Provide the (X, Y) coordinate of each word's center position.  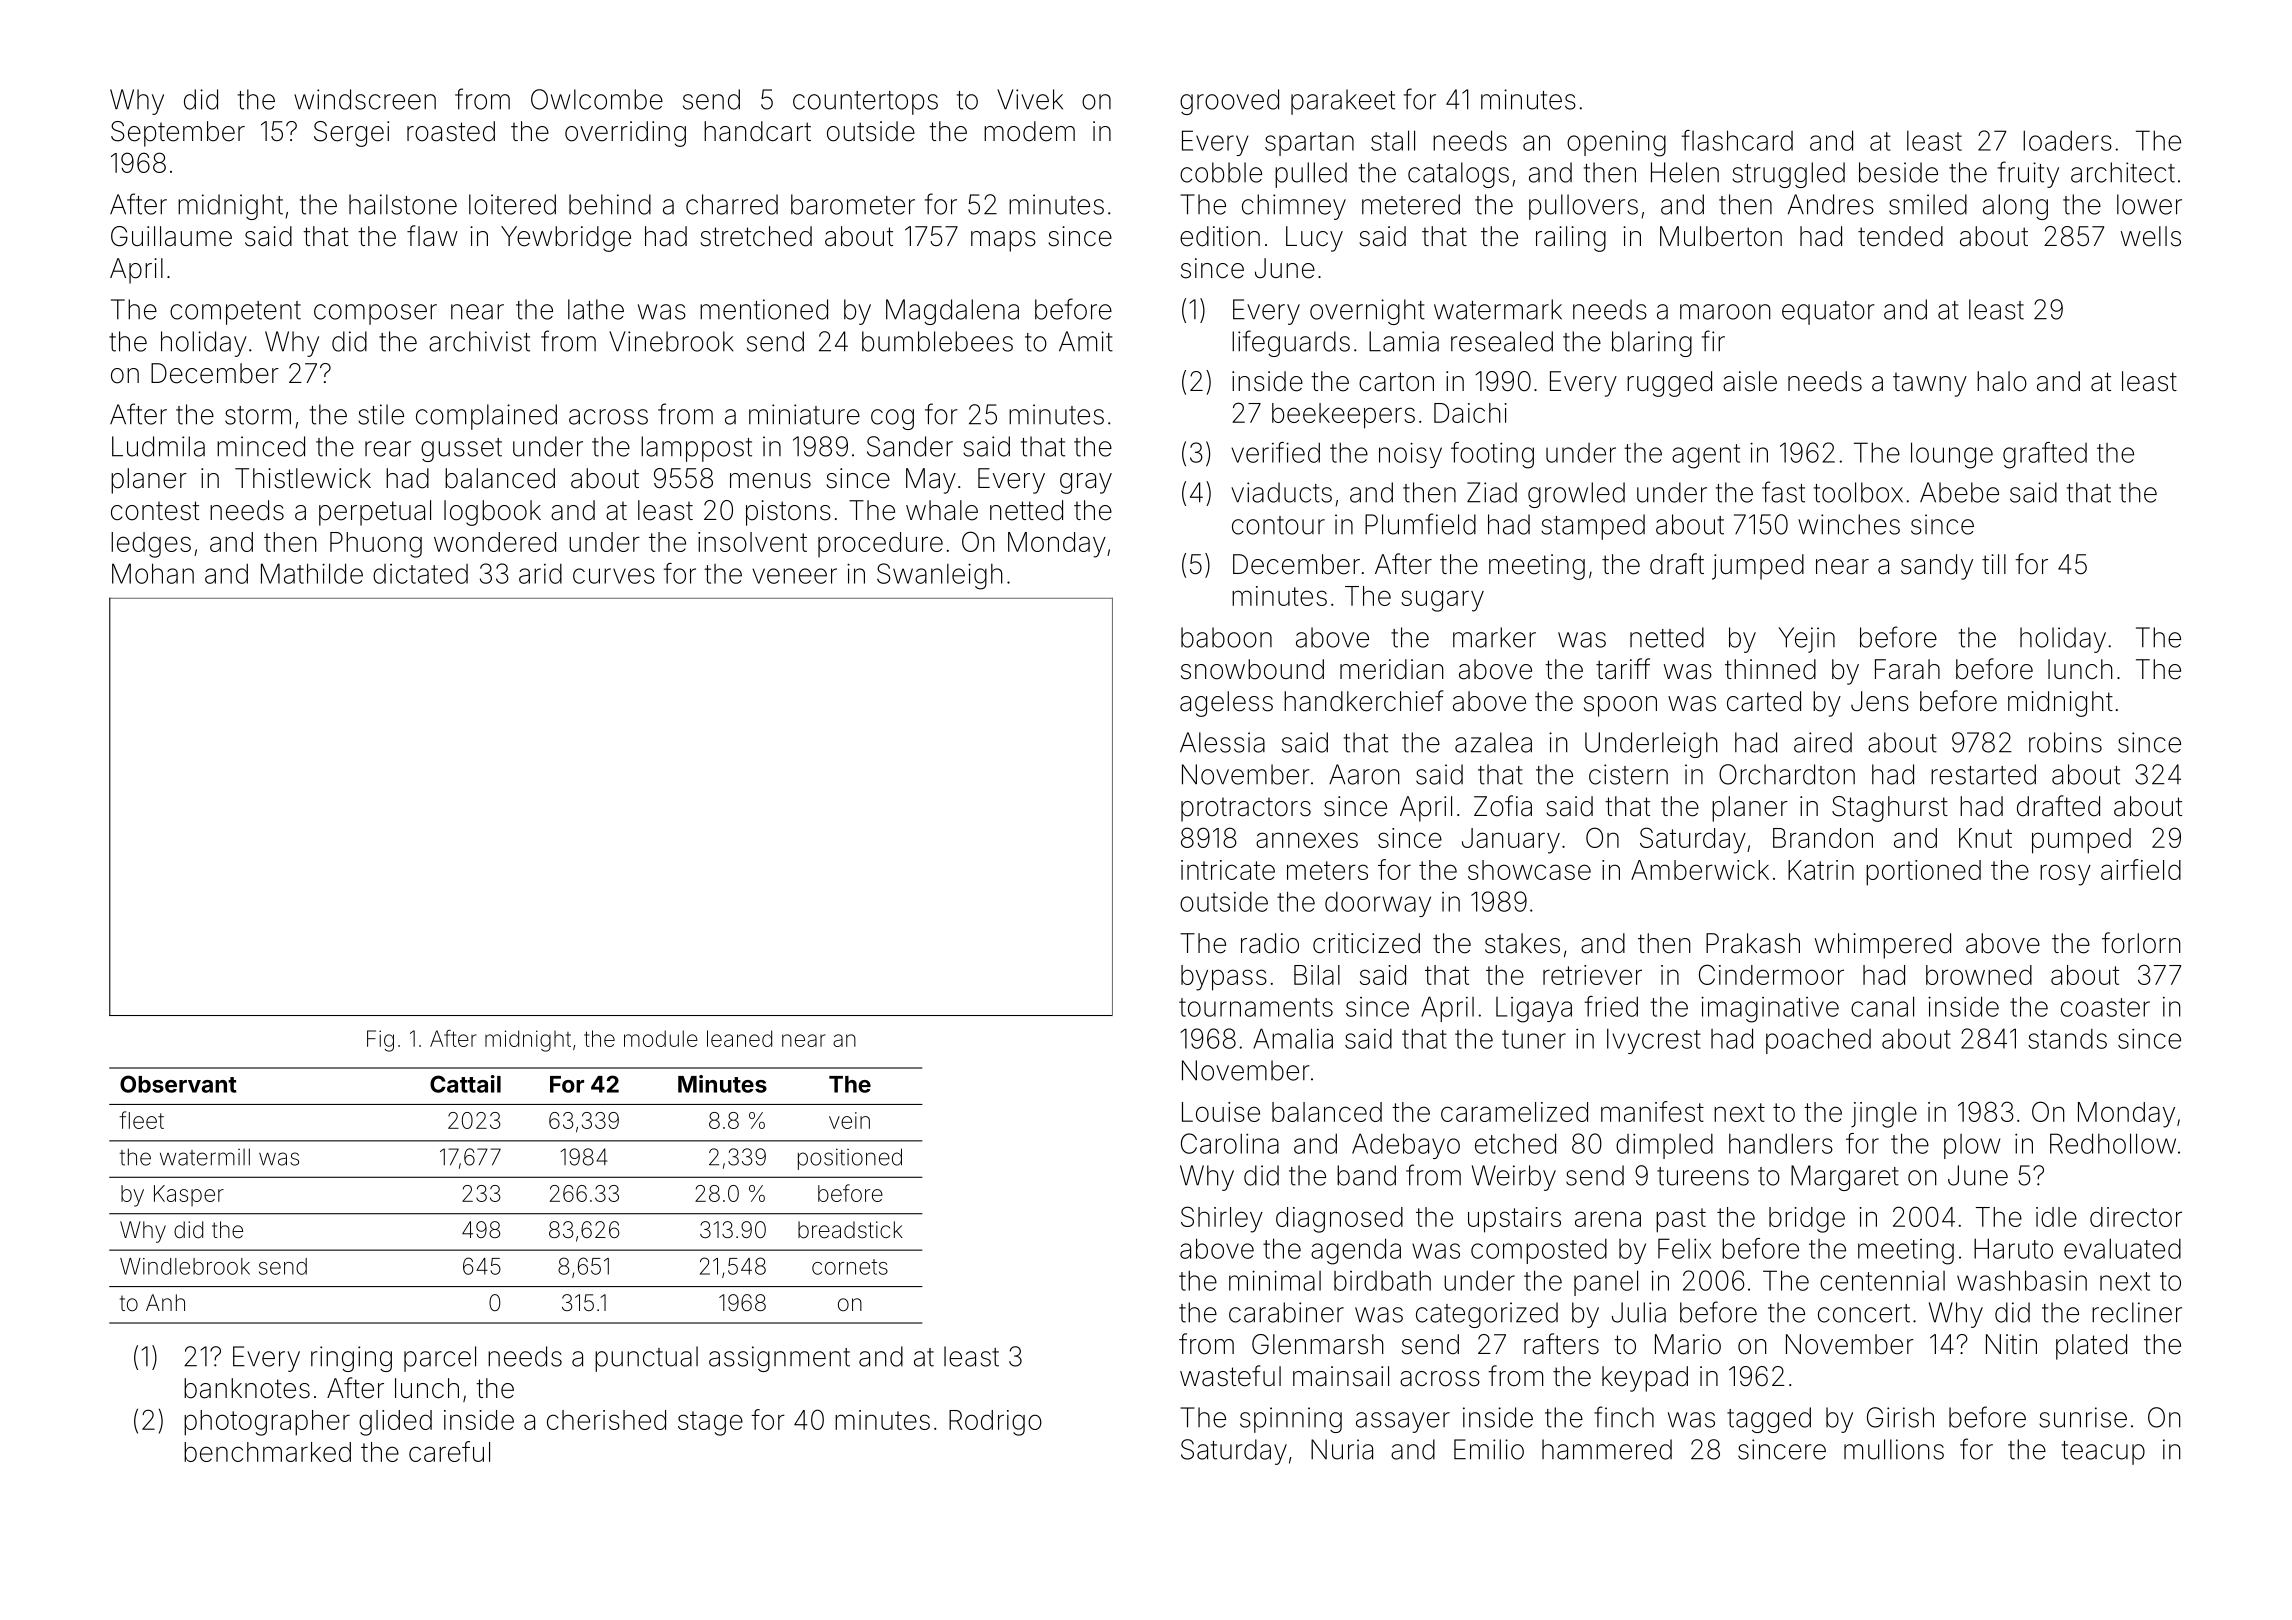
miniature (804, 414)
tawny (1930, 385)
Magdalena (952, 312)
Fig (380, 1041)
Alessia (1222, 742)
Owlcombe (597, 99)
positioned (850, 1159)
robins (2065, 742)
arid (540, 574)
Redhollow (2113, 1143)
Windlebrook (185, 1266)
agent (1706, 456)
